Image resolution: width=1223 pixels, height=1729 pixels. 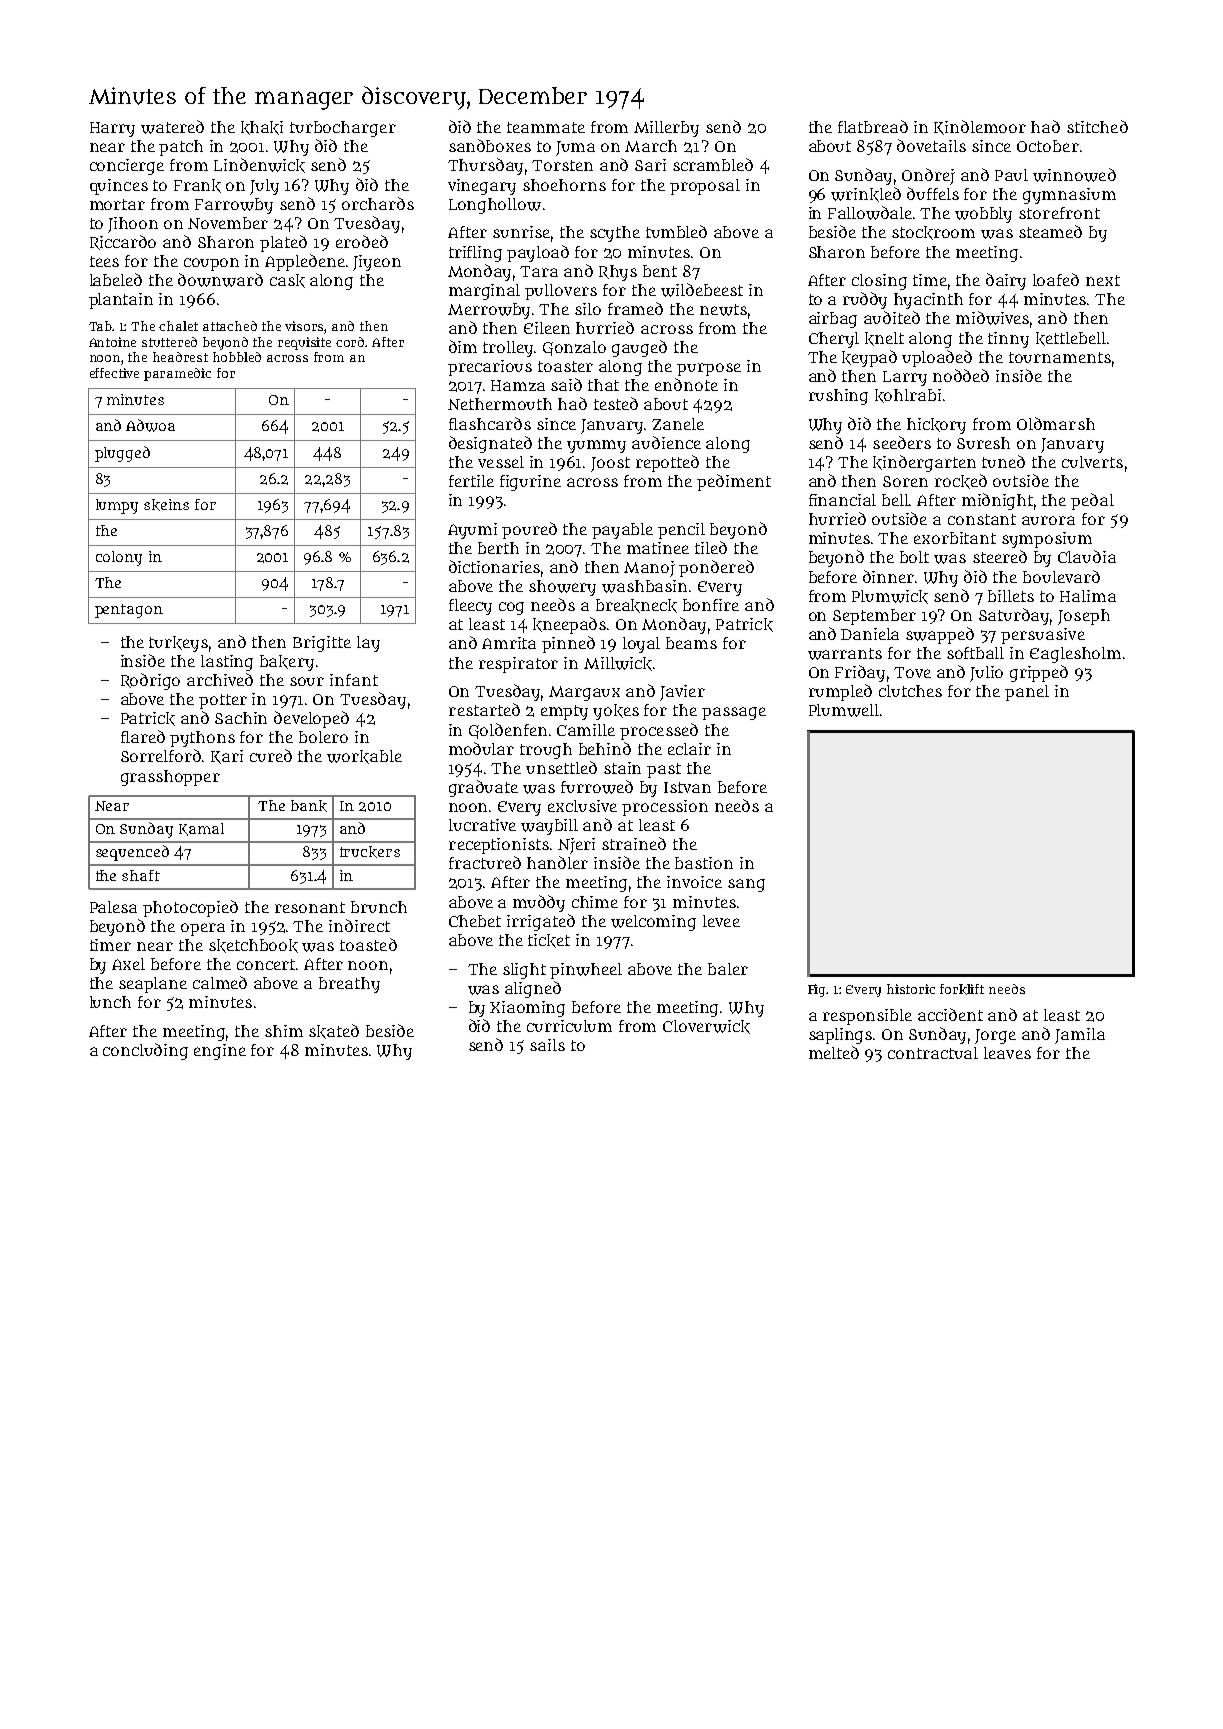 What do you see at coordinates (490, 145) in the screenshot?
I see `sandboxes` at bounding box center [490, 145].
